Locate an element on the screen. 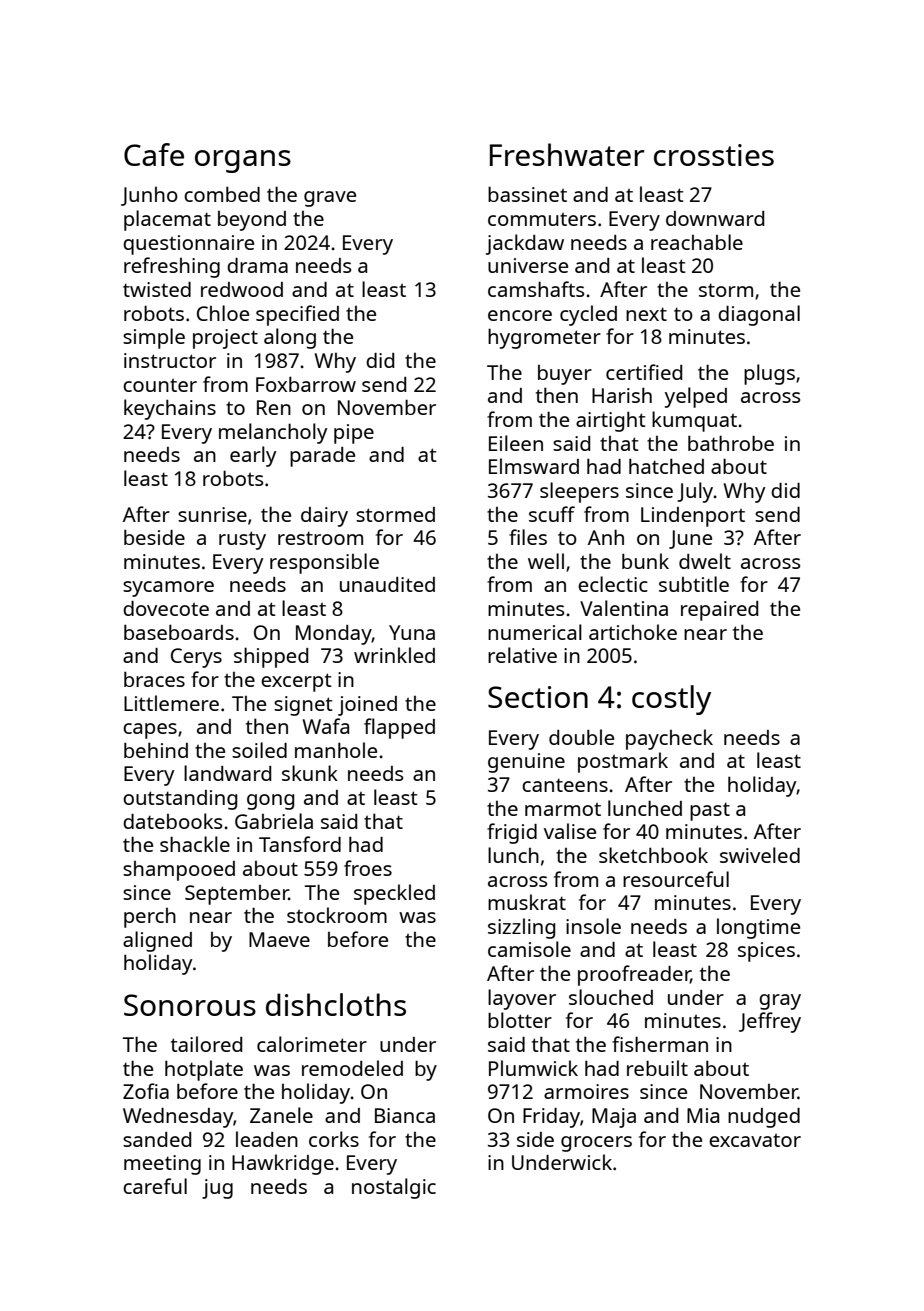  Valentina is located at coordinates (624, 608).
